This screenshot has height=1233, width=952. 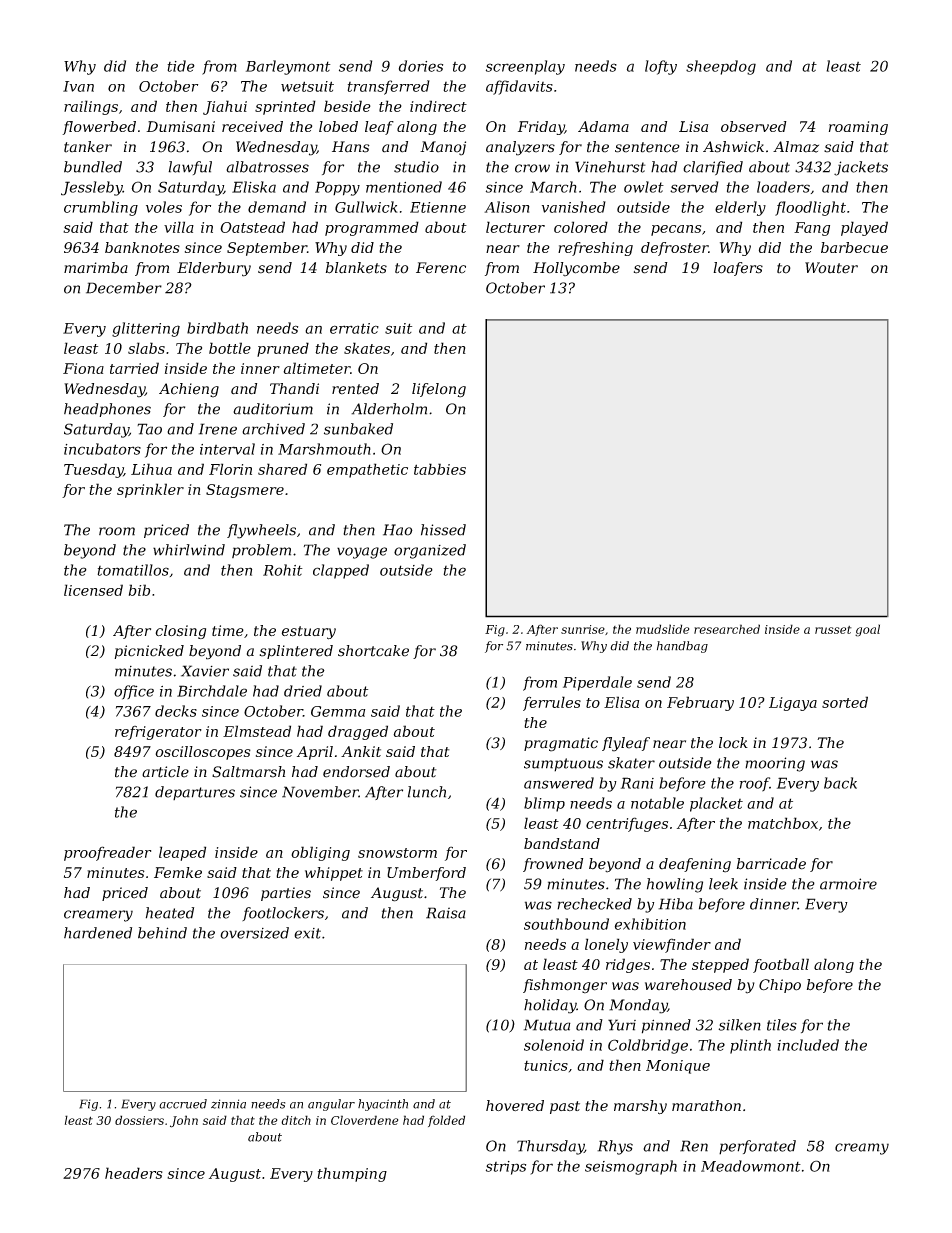 I want to click on Tuesday, so click(x=93, y=470).
